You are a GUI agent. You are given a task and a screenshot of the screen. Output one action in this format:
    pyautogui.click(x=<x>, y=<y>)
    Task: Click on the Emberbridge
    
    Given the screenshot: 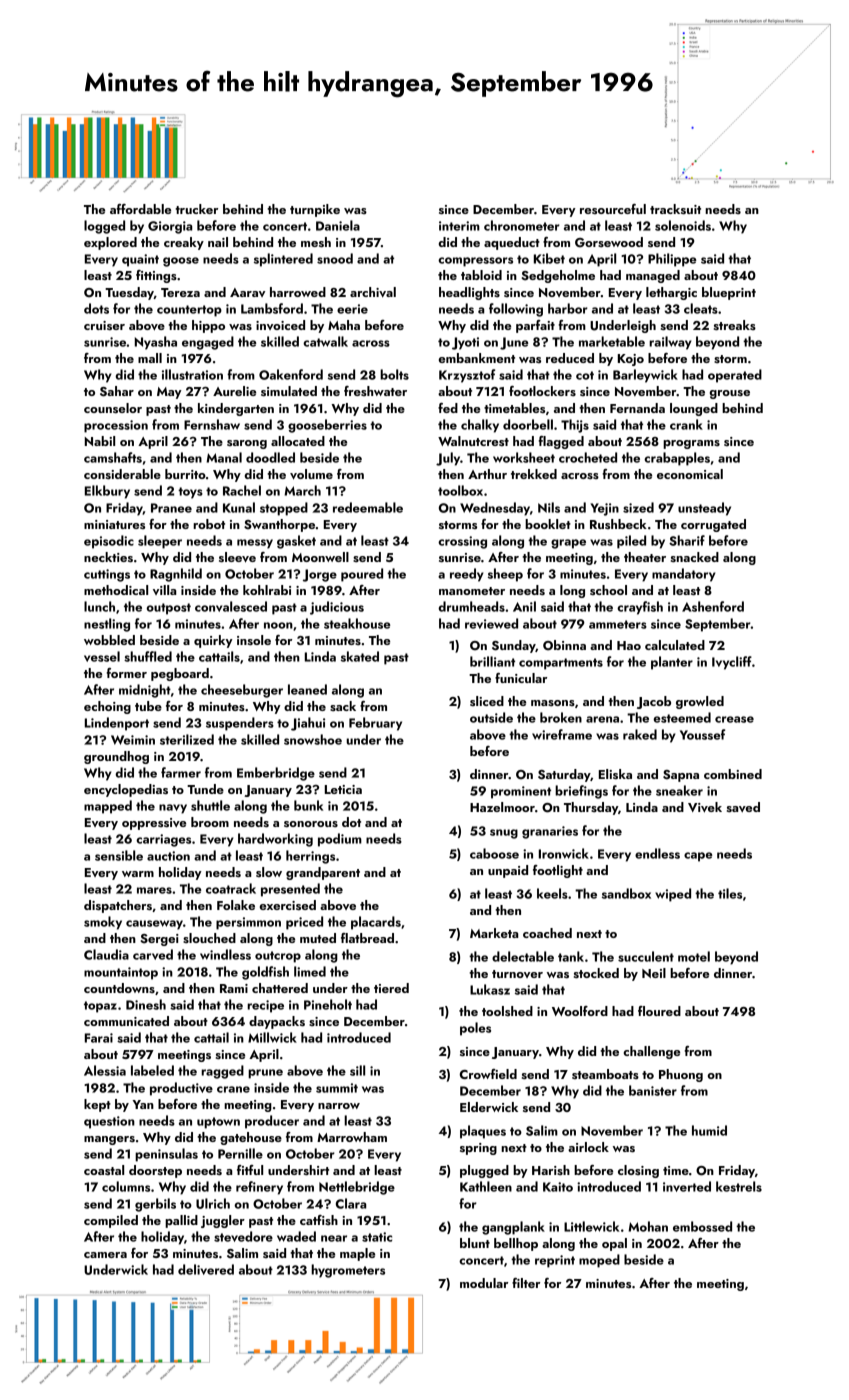 What is the action you would take?
    pyautogui.click(x=276, y=774)
